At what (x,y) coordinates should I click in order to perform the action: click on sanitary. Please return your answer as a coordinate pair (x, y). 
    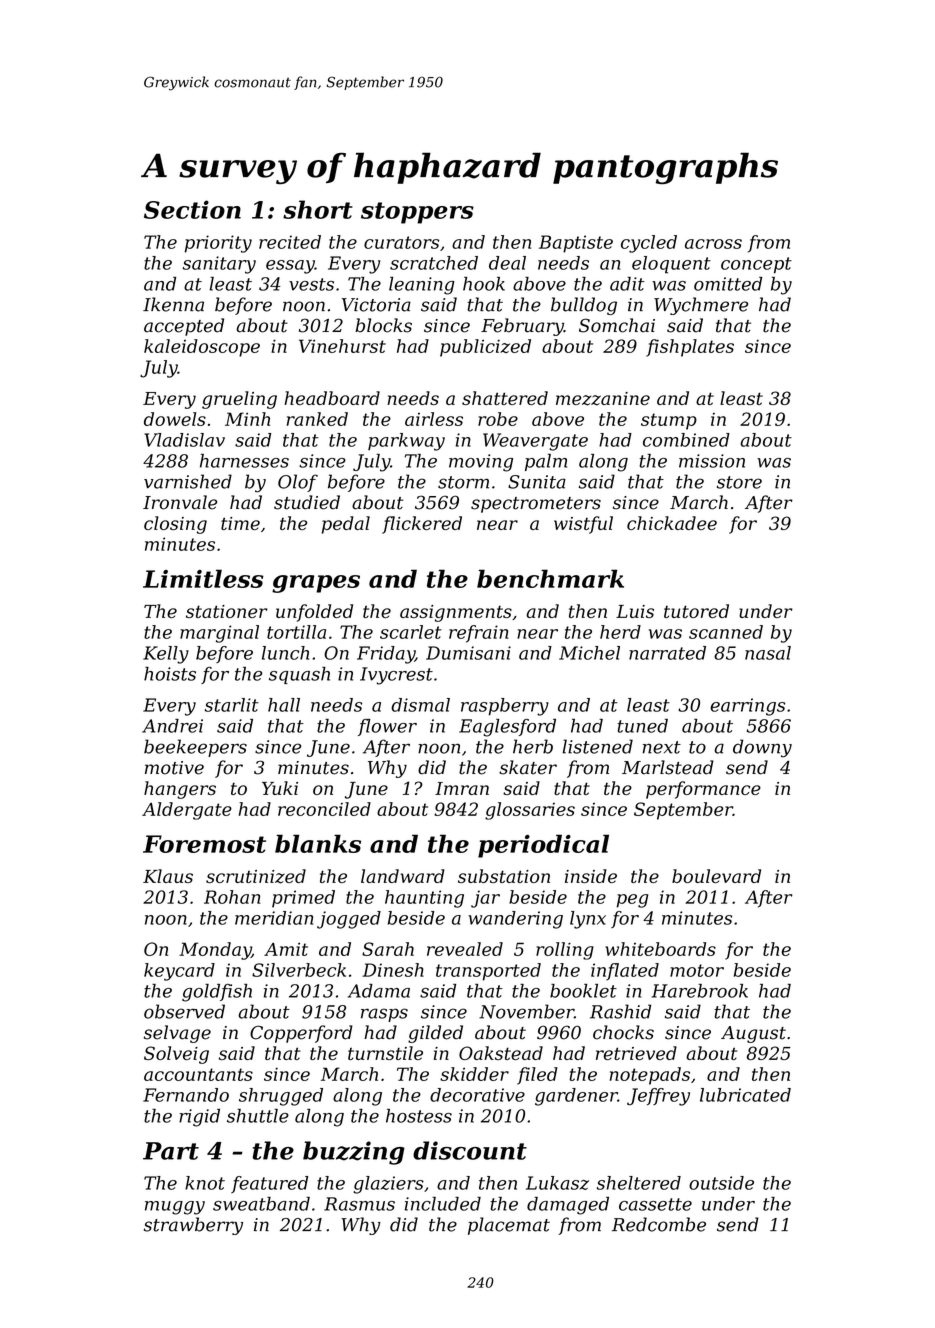
    Looking at the image, I should click on (219, 265).
